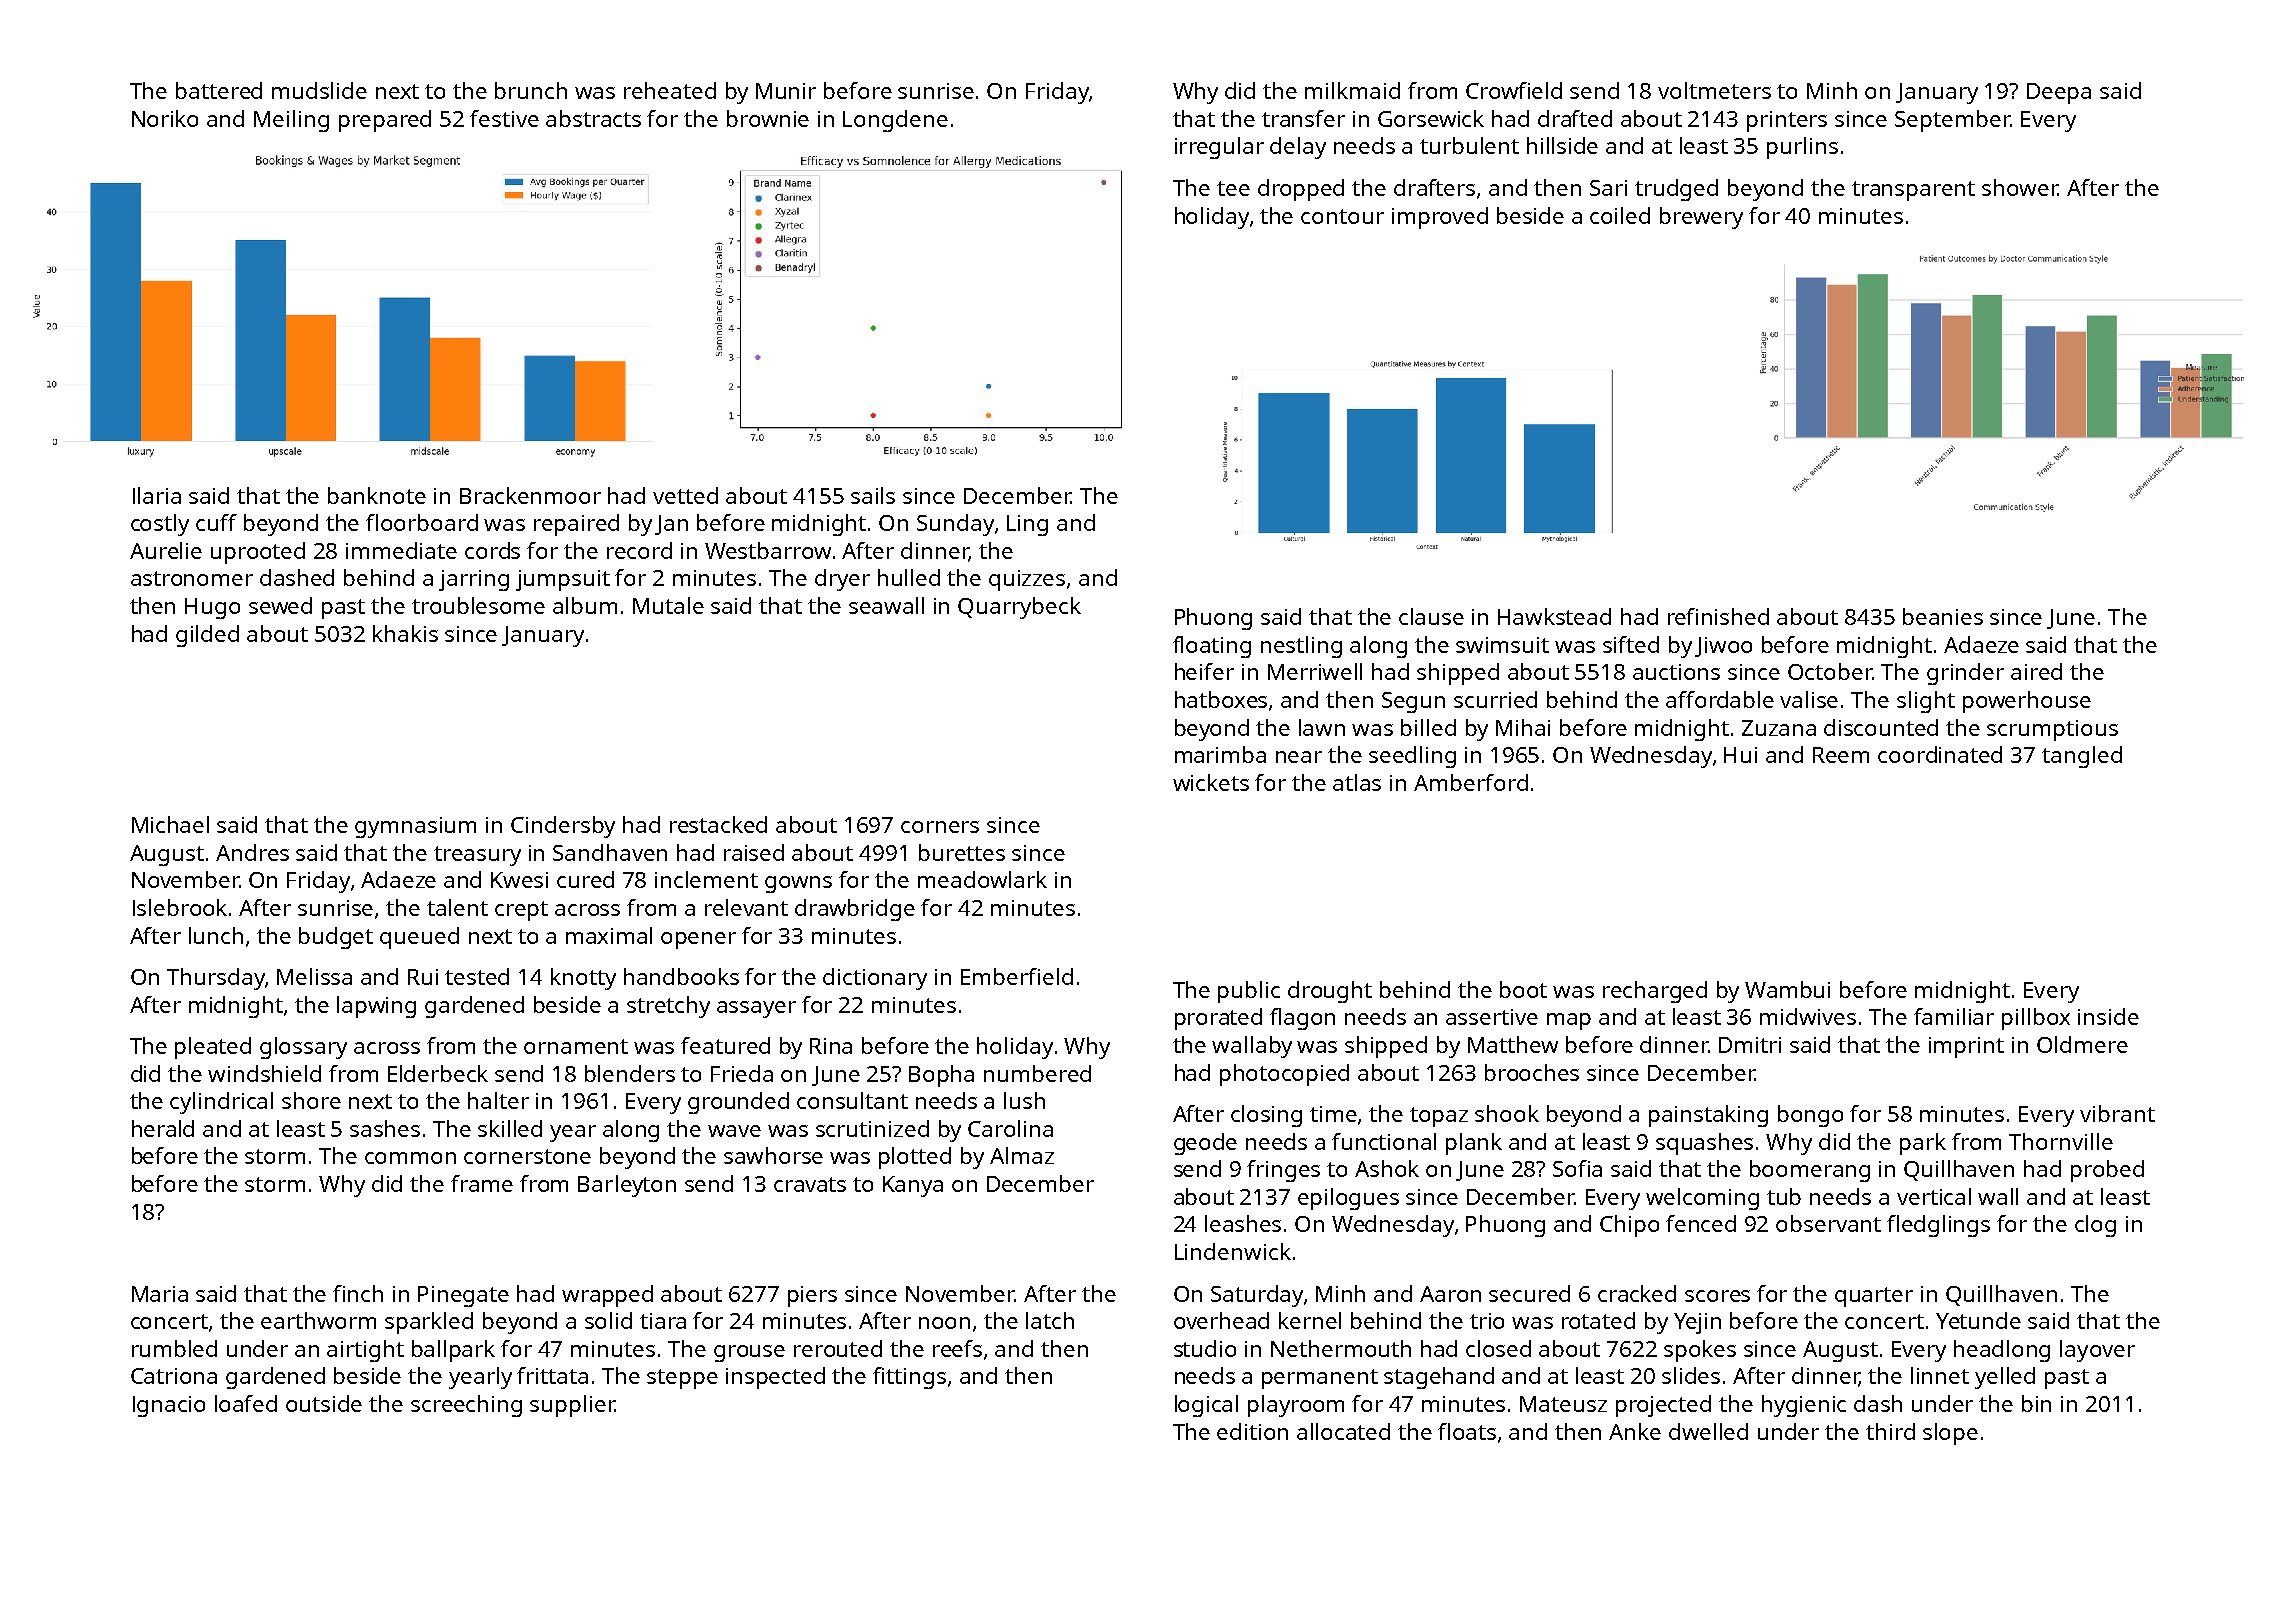  Describe the element at coordinates (1219, 148) in the image. I see `irregular` at that location.
